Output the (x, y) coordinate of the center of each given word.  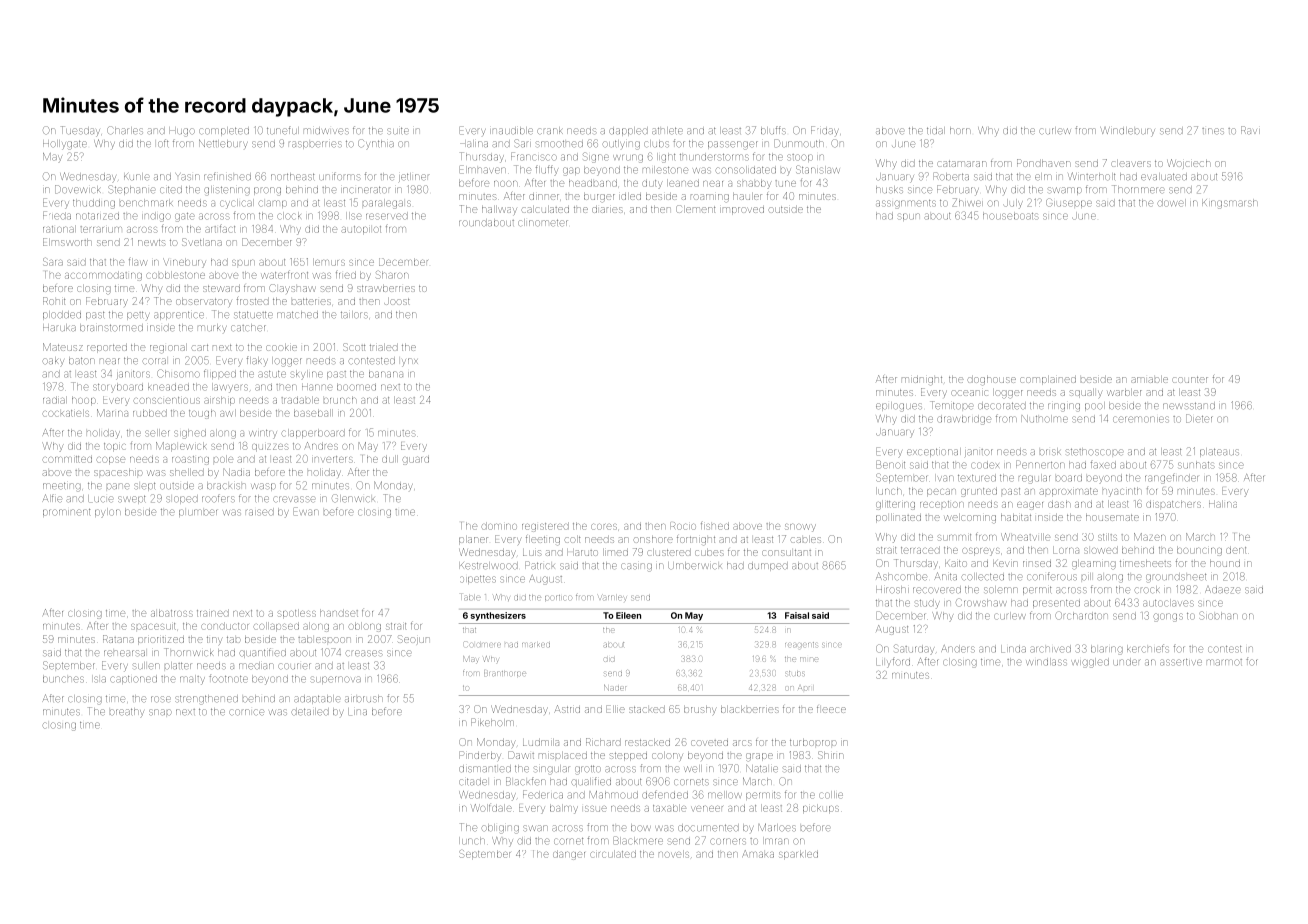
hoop (84, 400)
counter (1190, 379)
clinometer (543, 222)
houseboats (1010, 216)
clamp (272, 204)
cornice (246, 712)
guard (415, 461)
